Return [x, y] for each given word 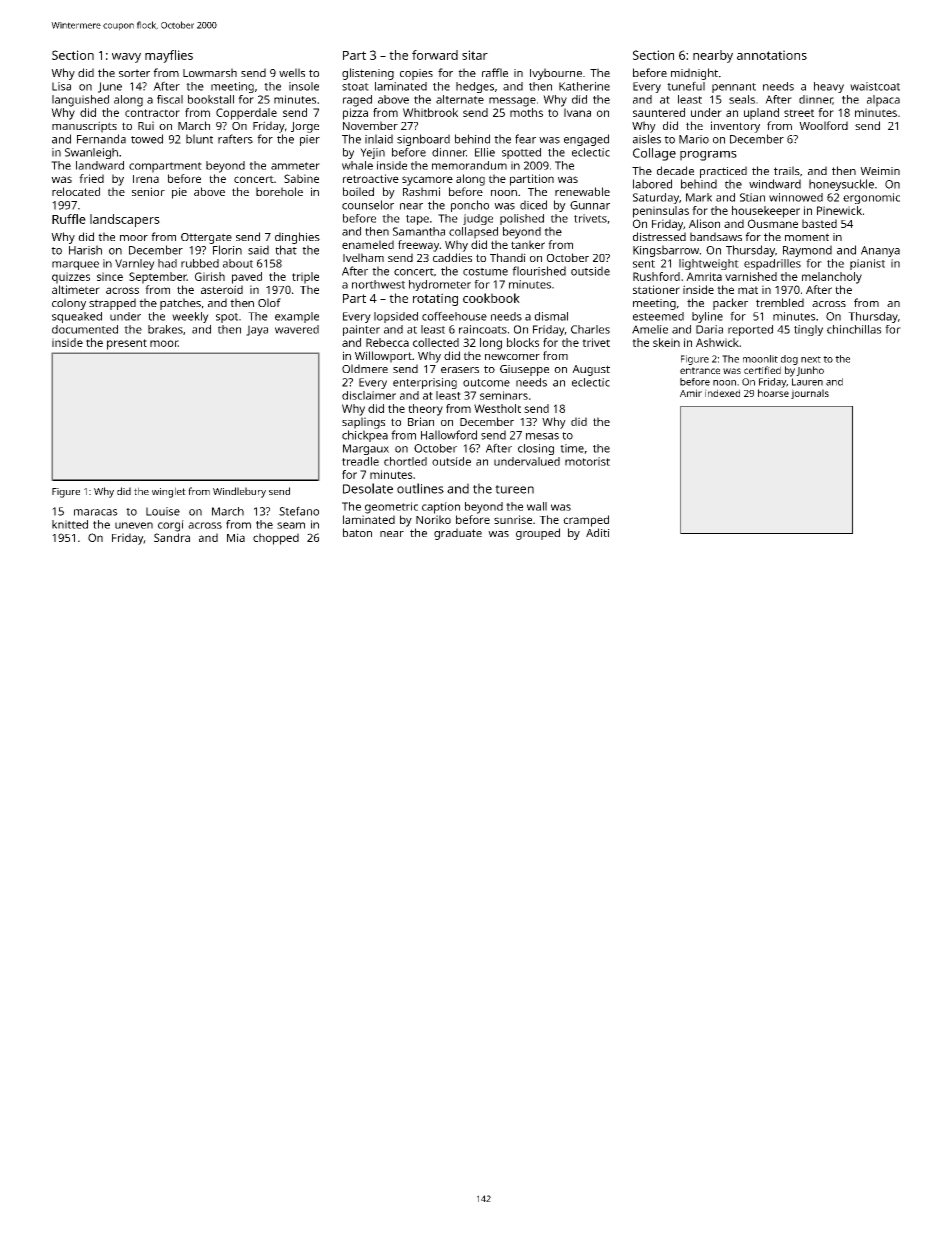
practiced [723, 172]
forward [435, 55]
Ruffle [69, 219]
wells [292, 72]
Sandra [172, 537]
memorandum [469, 165]
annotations [772, 55]
